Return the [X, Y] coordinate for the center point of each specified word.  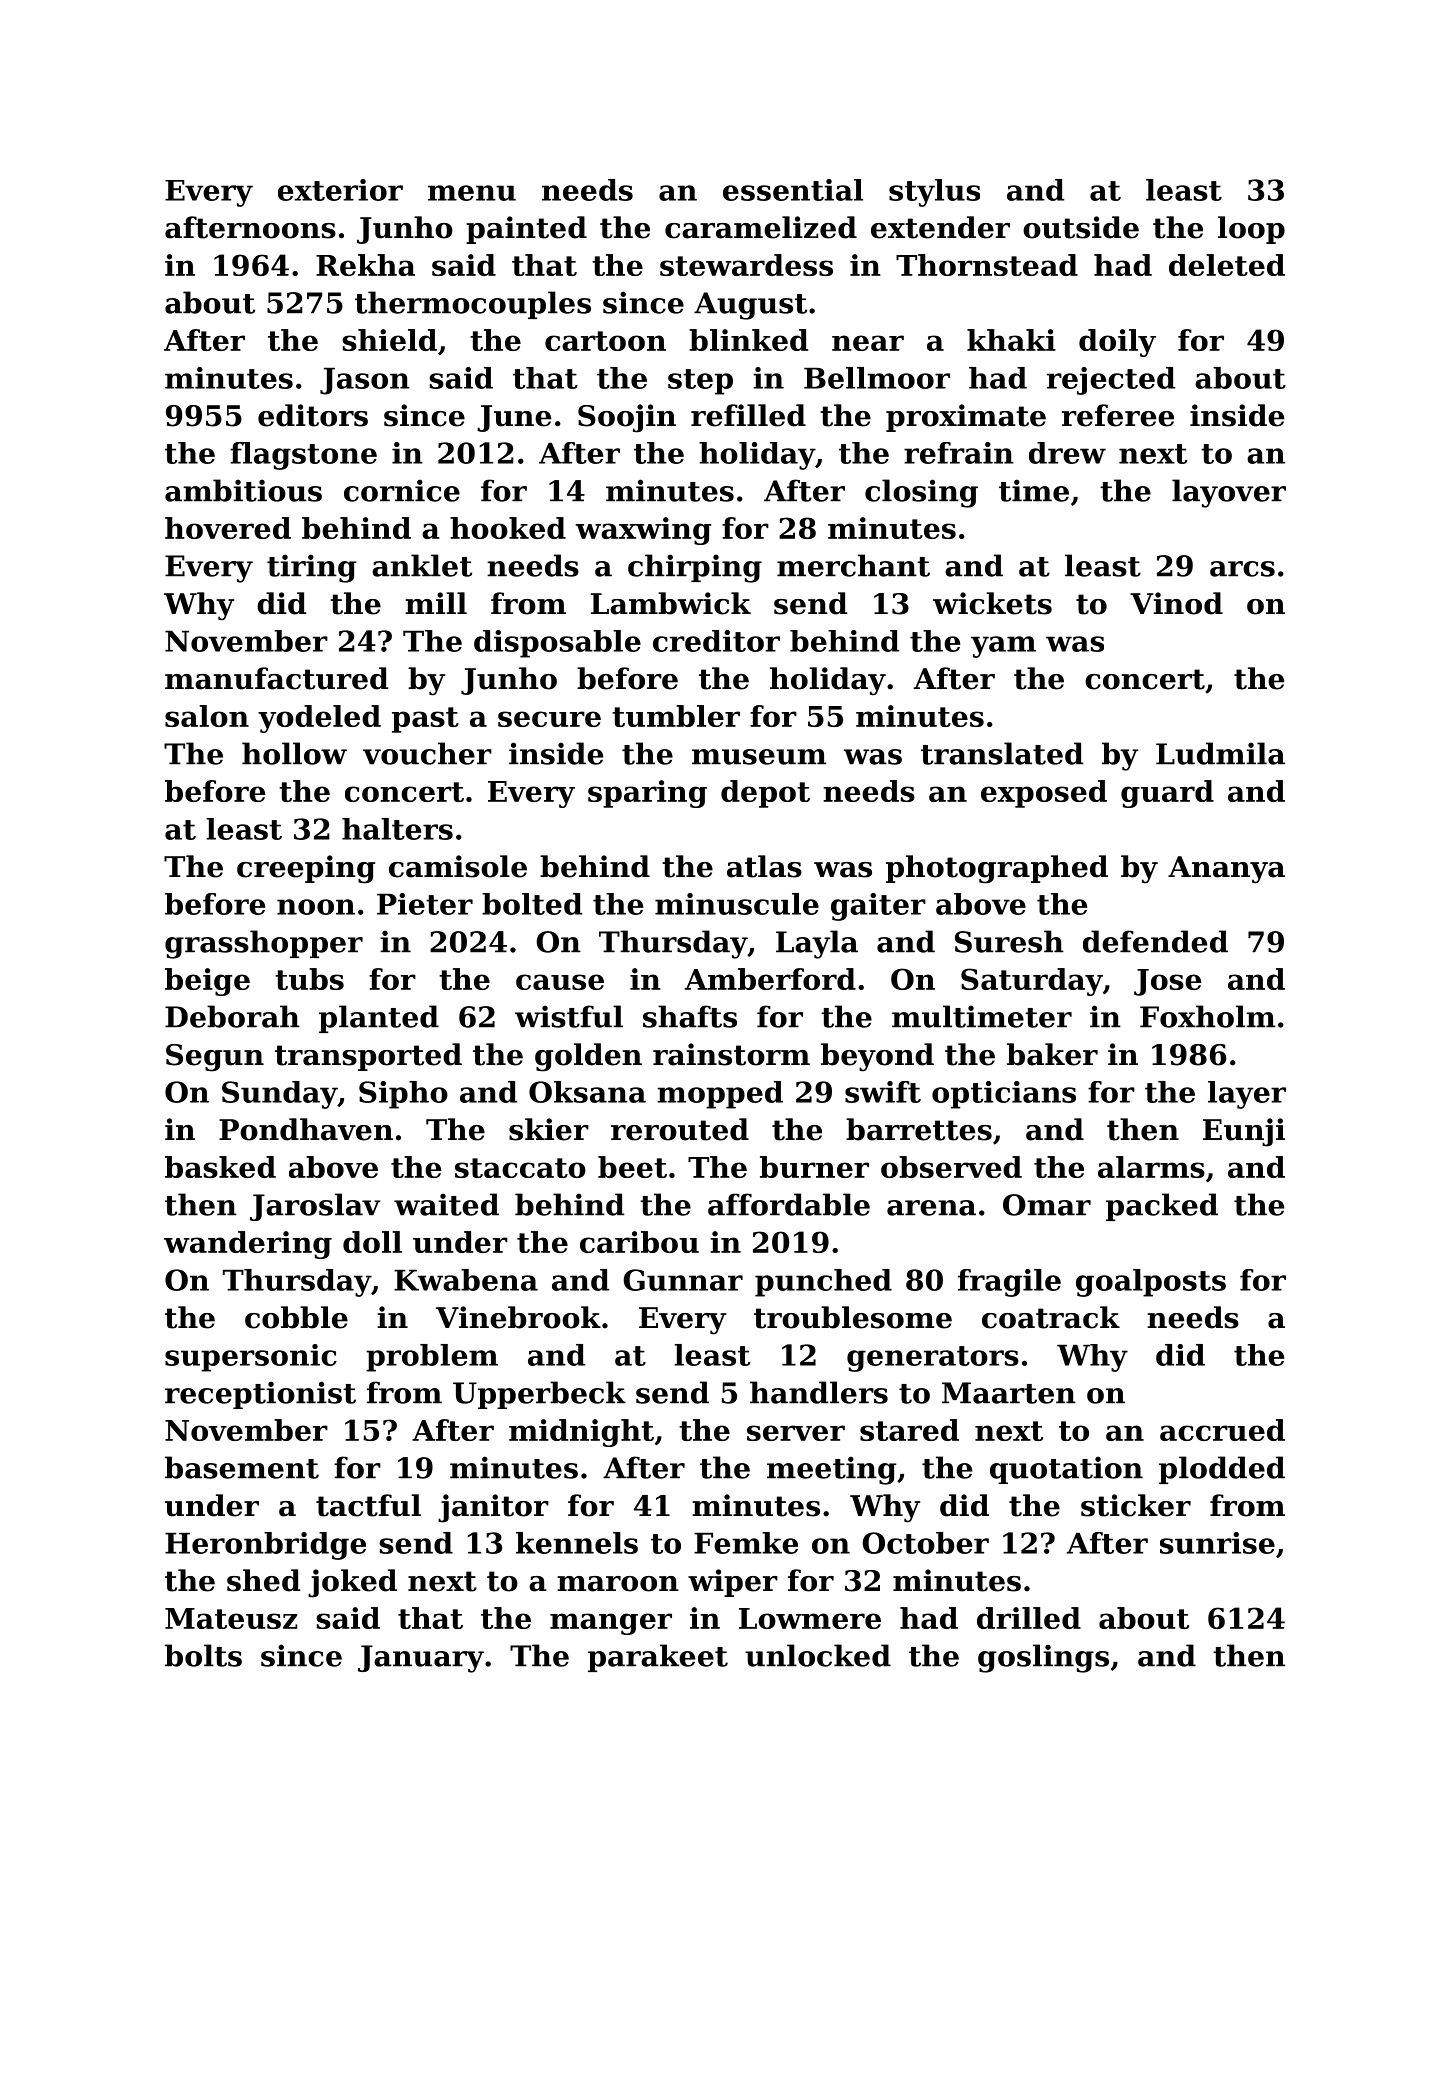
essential [793, 190]
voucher [427, 753]
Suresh [1009, 941]
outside [1081, 227]
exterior [340, 190]
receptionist [260, 1395]
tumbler [676, 716]
